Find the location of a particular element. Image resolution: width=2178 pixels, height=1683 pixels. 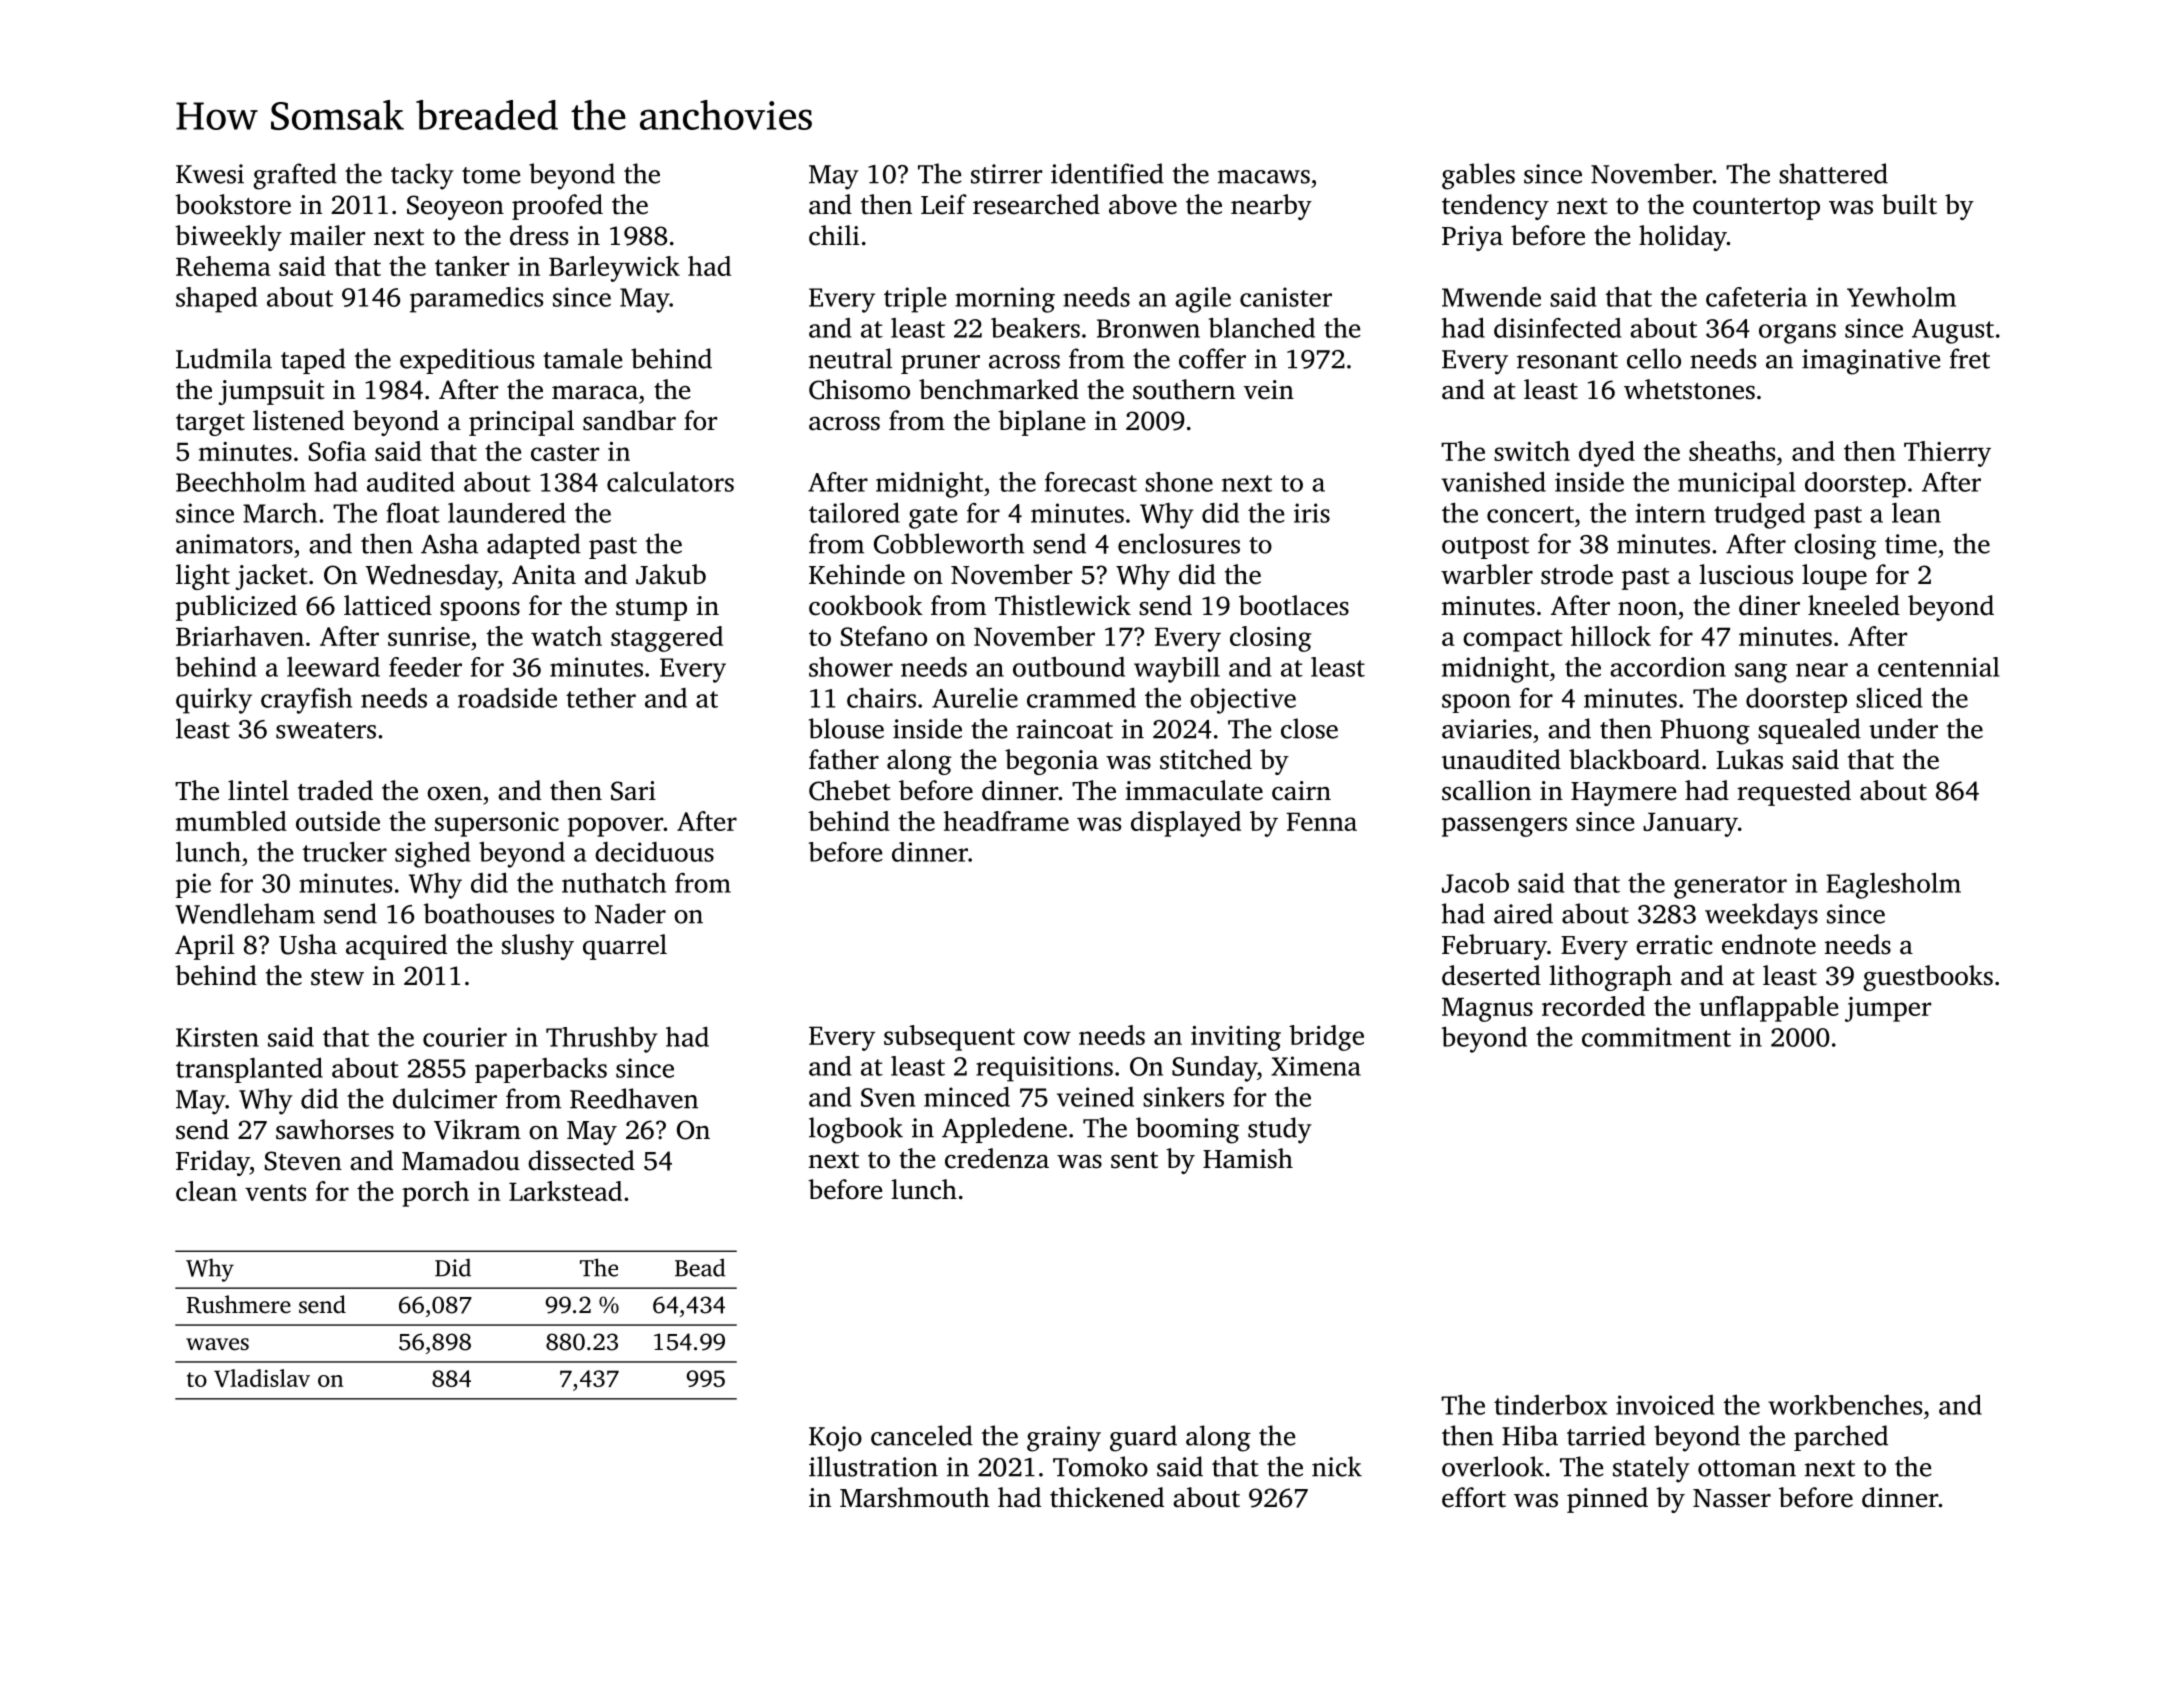

study is located at coordinates (1280, 1130).
